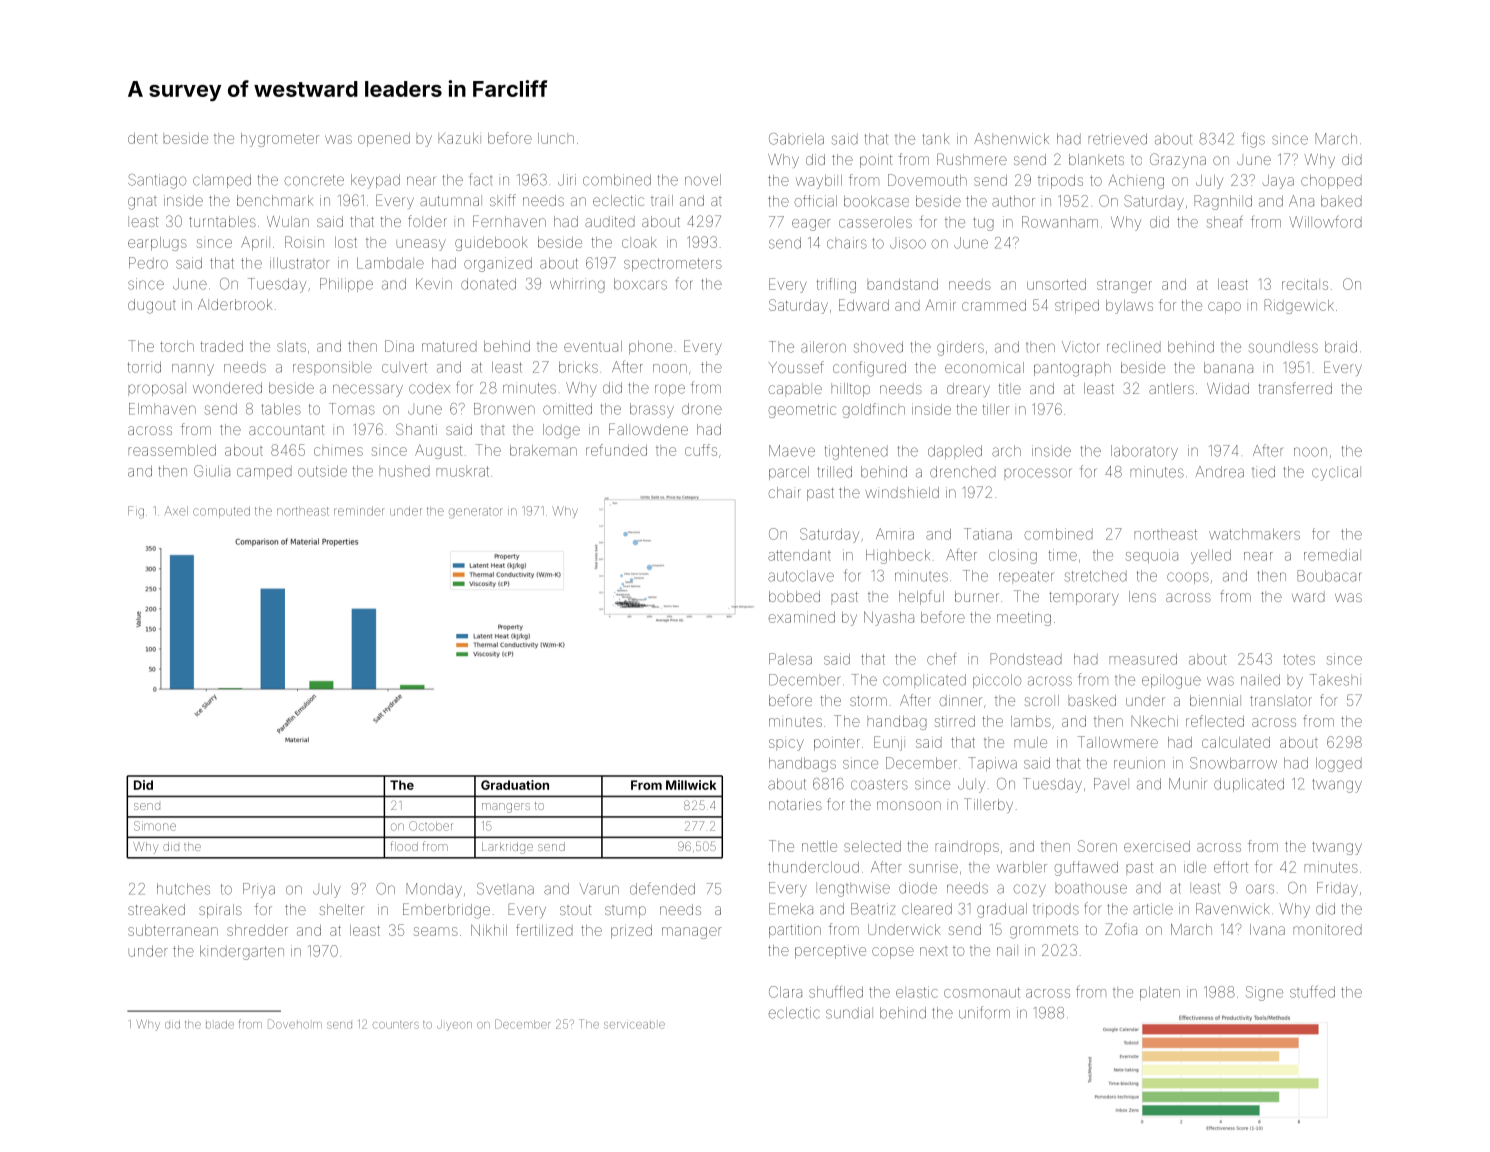 The image size is (1490, 1152). I want to click on Graduation, so click(515, 785).
